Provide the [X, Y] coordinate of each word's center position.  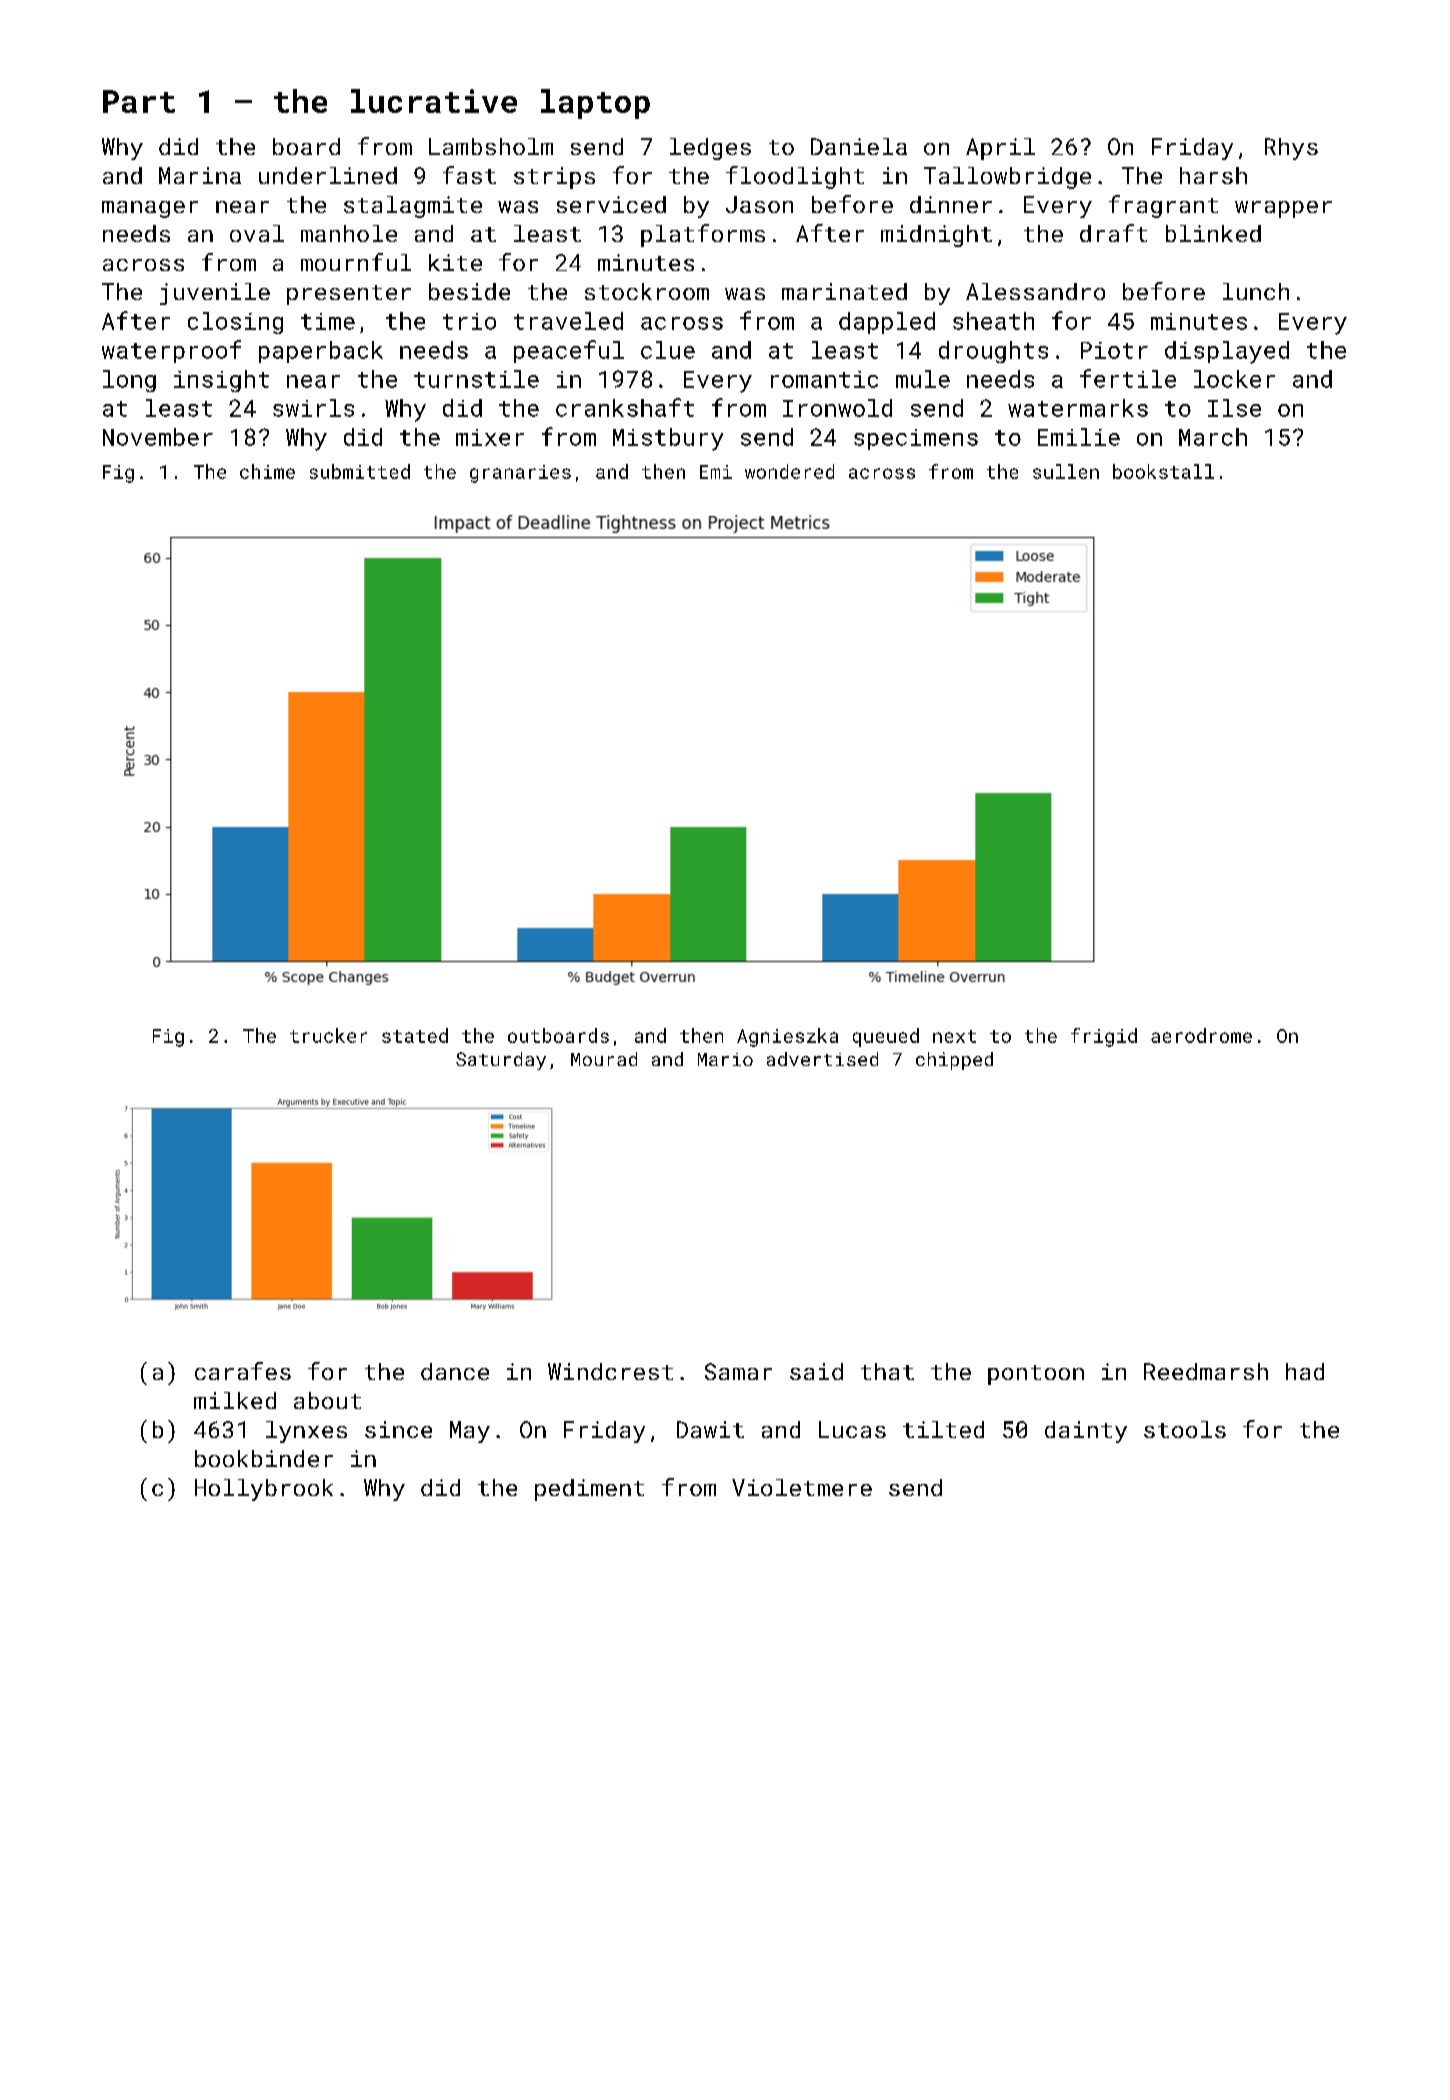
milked [235, 1400]
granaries [520, 474]
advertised [822, 1059]
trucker [328, 1035]
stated [415, 1035]
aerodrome [1201, 1035]
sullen [1066, 471]
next [954, 1036]
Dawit [710, 1429]
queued [886, 1037]
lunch [1256, 291]
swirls [313, 408]
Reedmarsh [1206, 1371]
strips [554, 178]
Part [139, 101]
